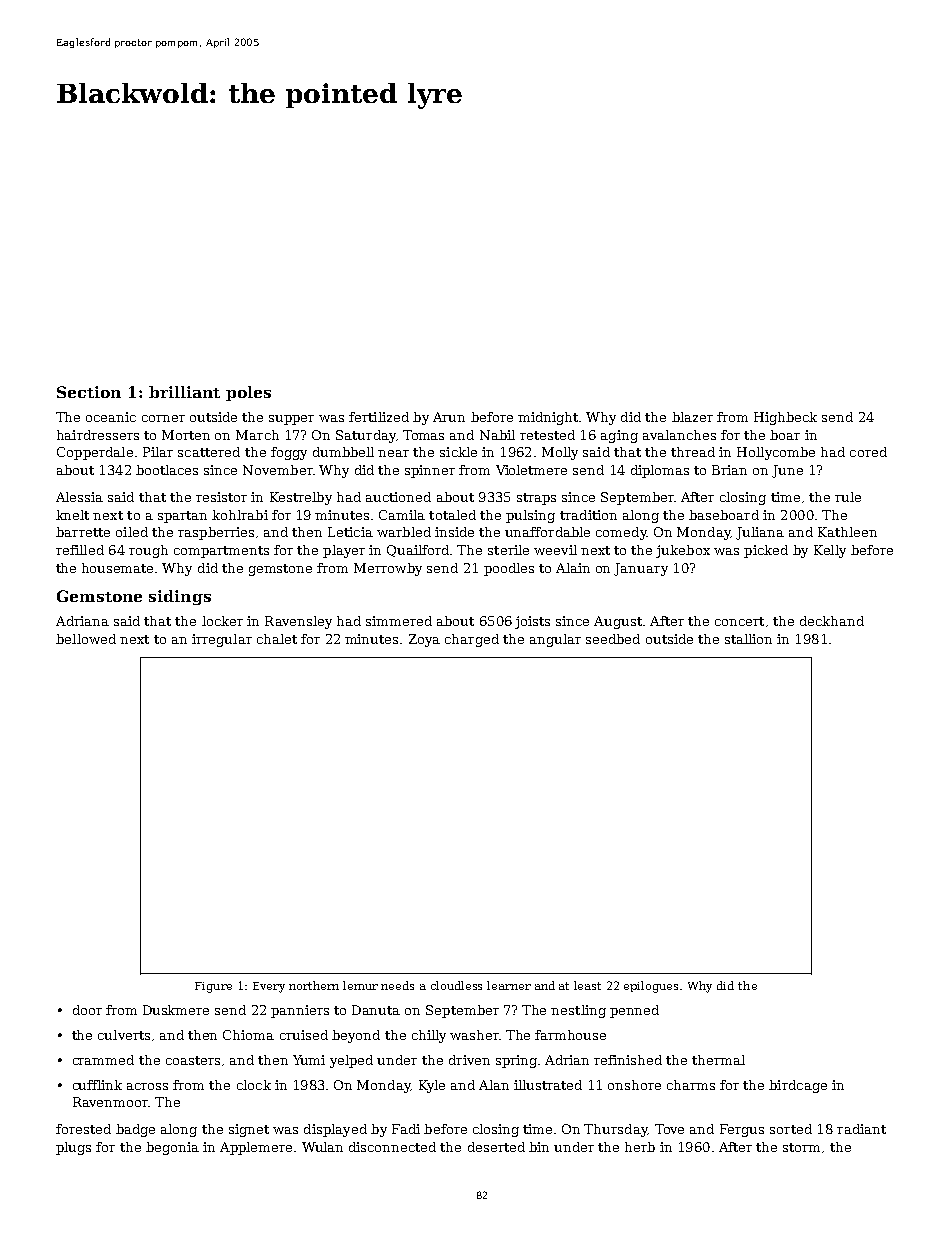  What do you see at coordinates (213, 987) in the document?
I see `Figure` at bounding box center [213, 987].
